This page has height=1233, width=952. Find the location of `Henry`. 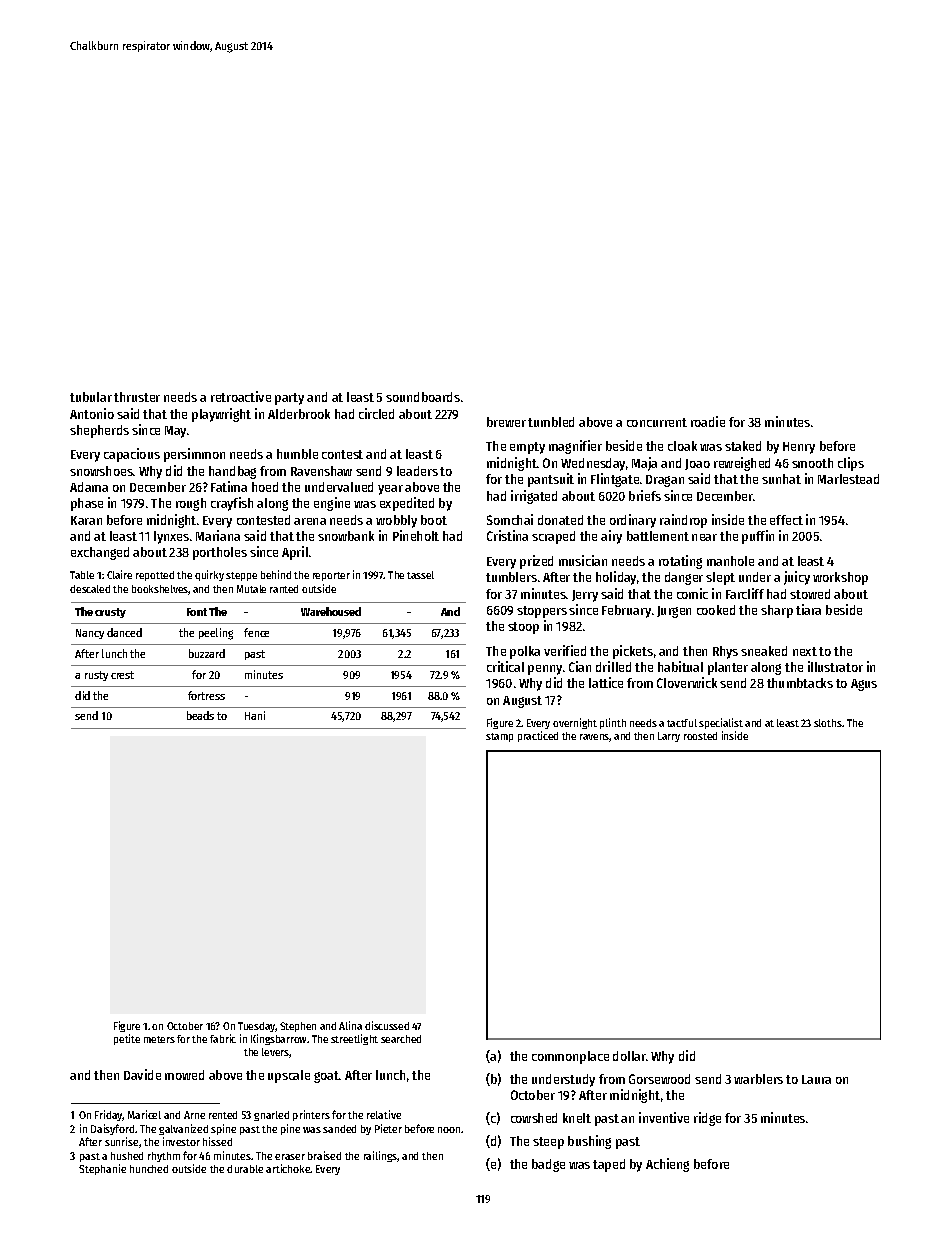

Henry is located at coordinates (799, 448).
